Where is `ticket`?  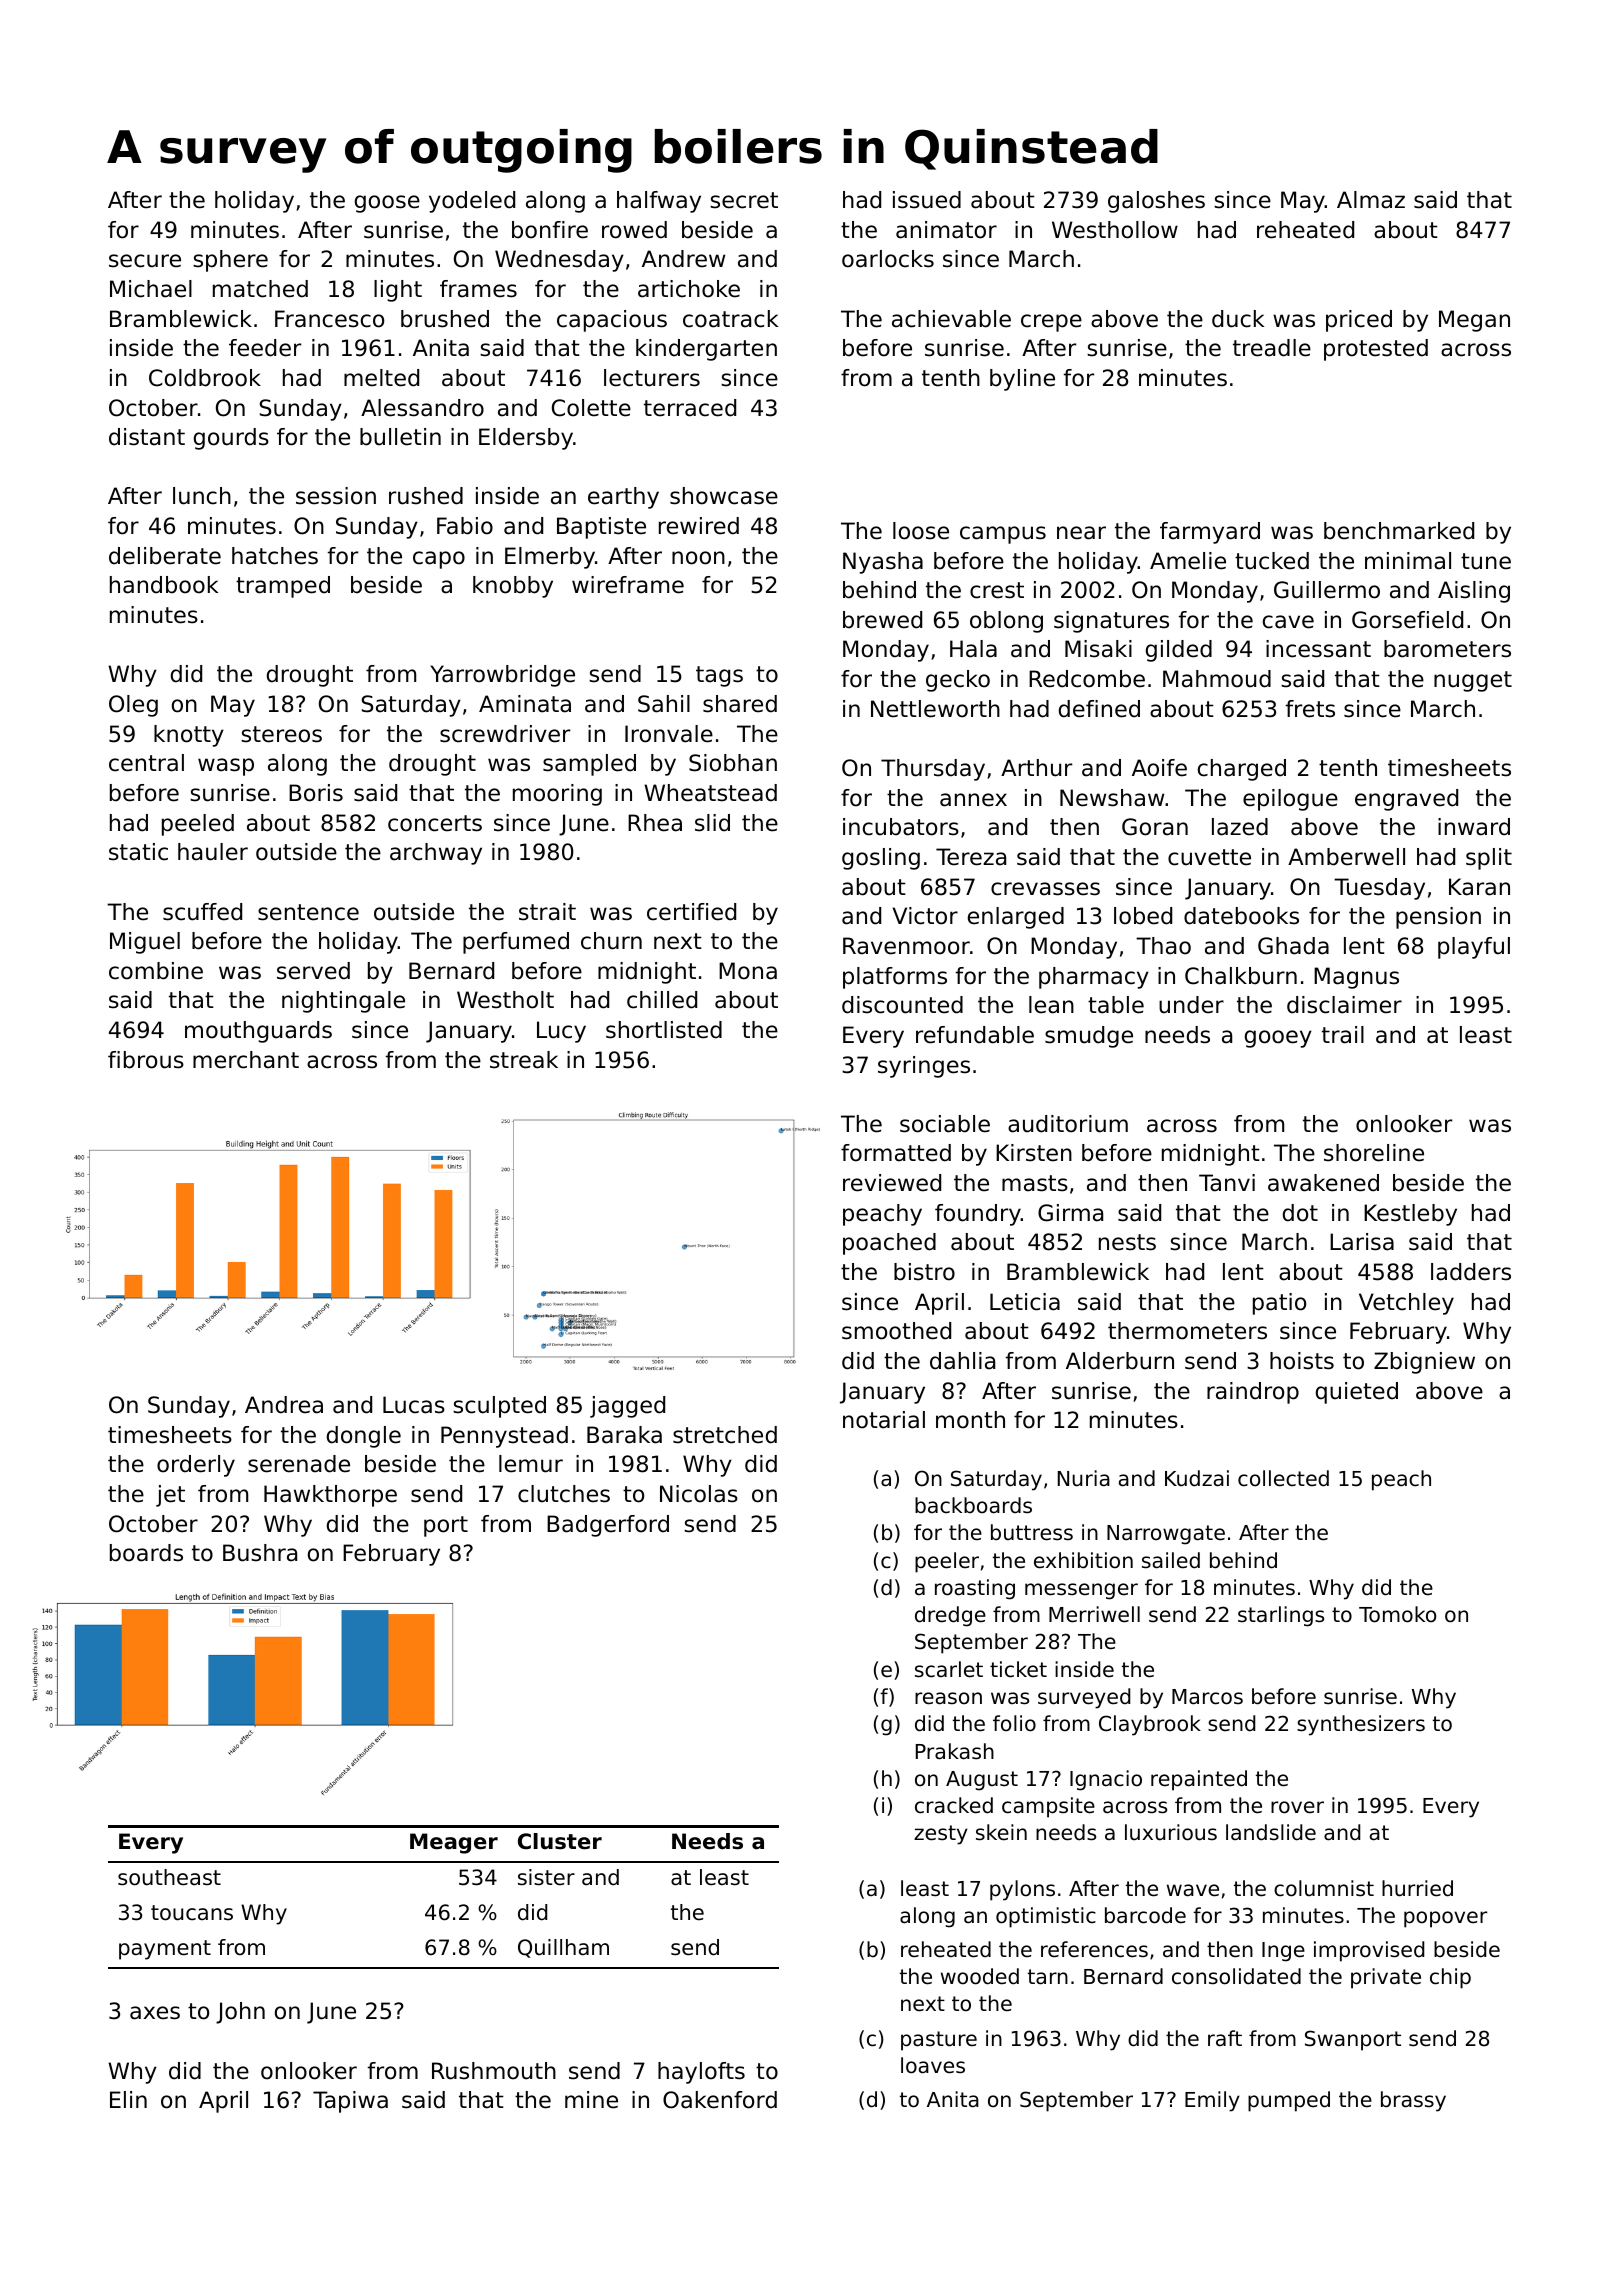
ticket is located at coordinates (1018, 1669).
